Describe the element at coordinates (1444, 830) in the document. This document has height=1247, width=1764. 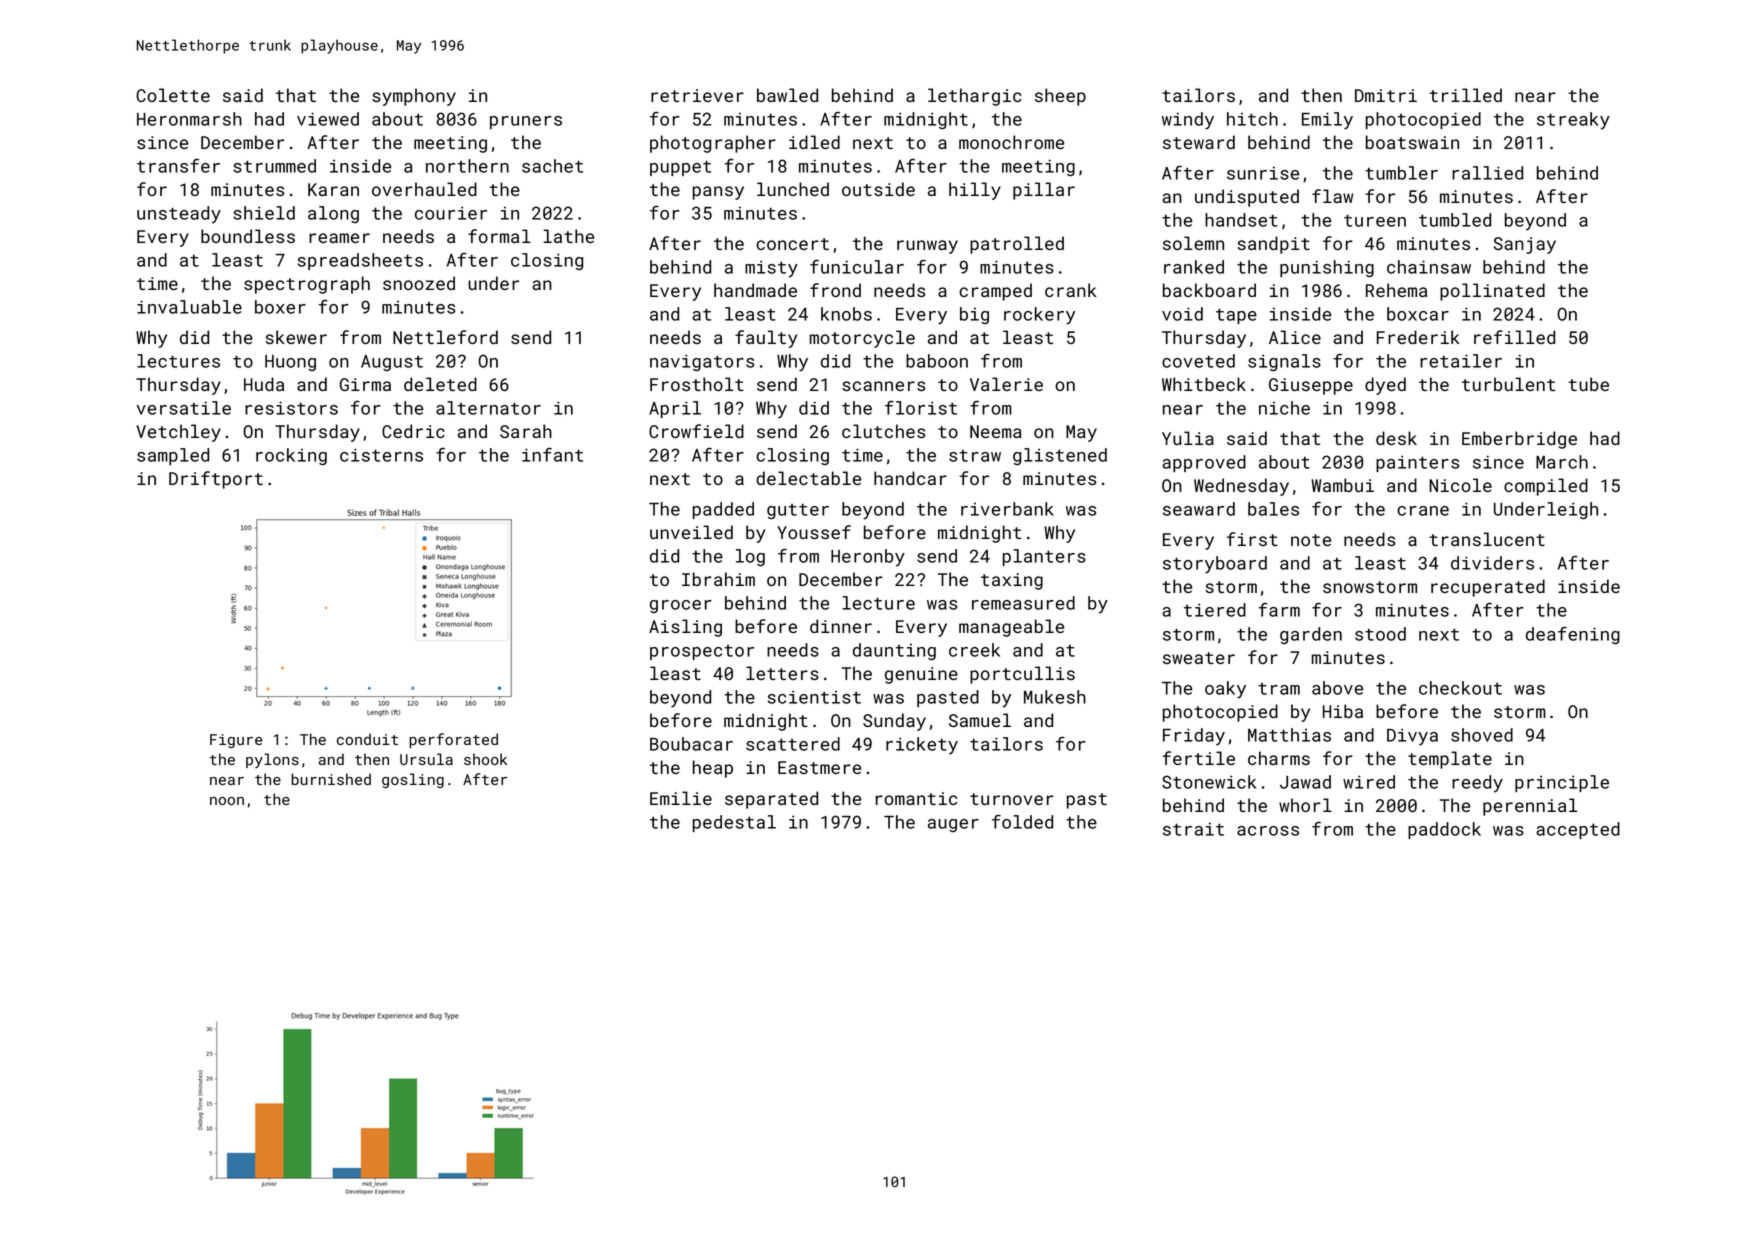
I see `paddock` at that location.
